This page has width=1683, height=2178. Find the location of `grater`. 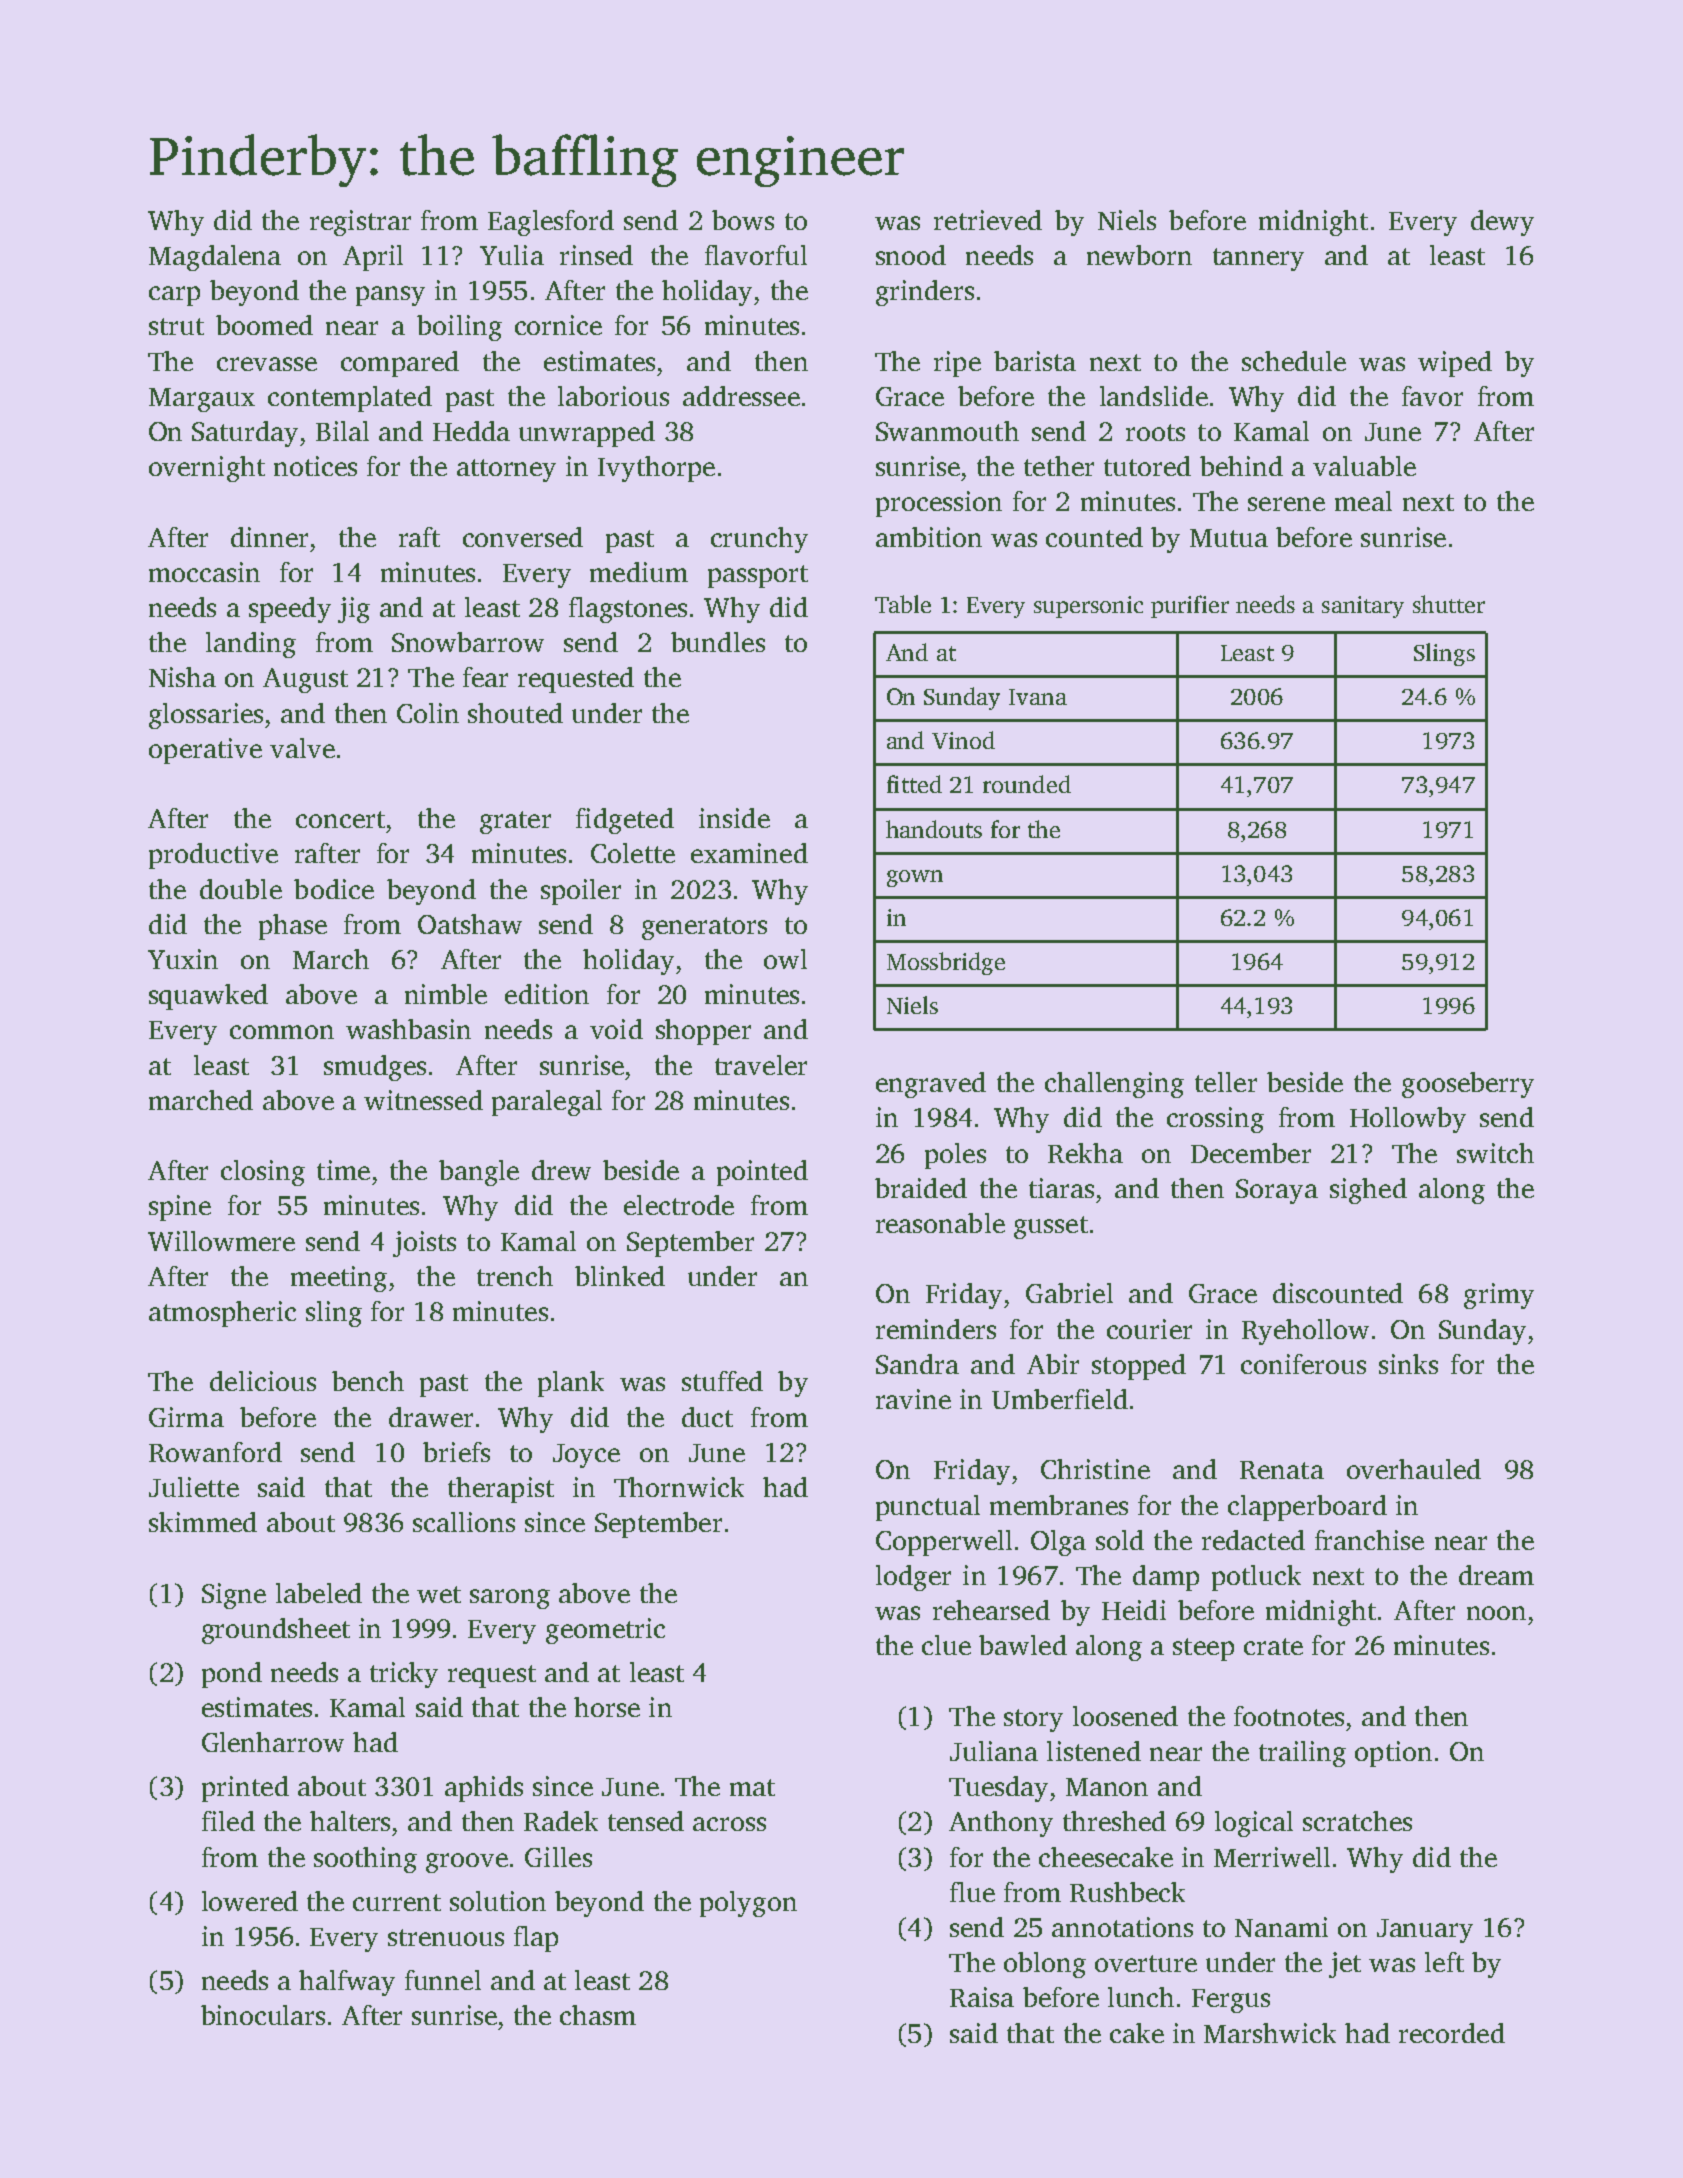

grater is located at coordinates (515, 822).
